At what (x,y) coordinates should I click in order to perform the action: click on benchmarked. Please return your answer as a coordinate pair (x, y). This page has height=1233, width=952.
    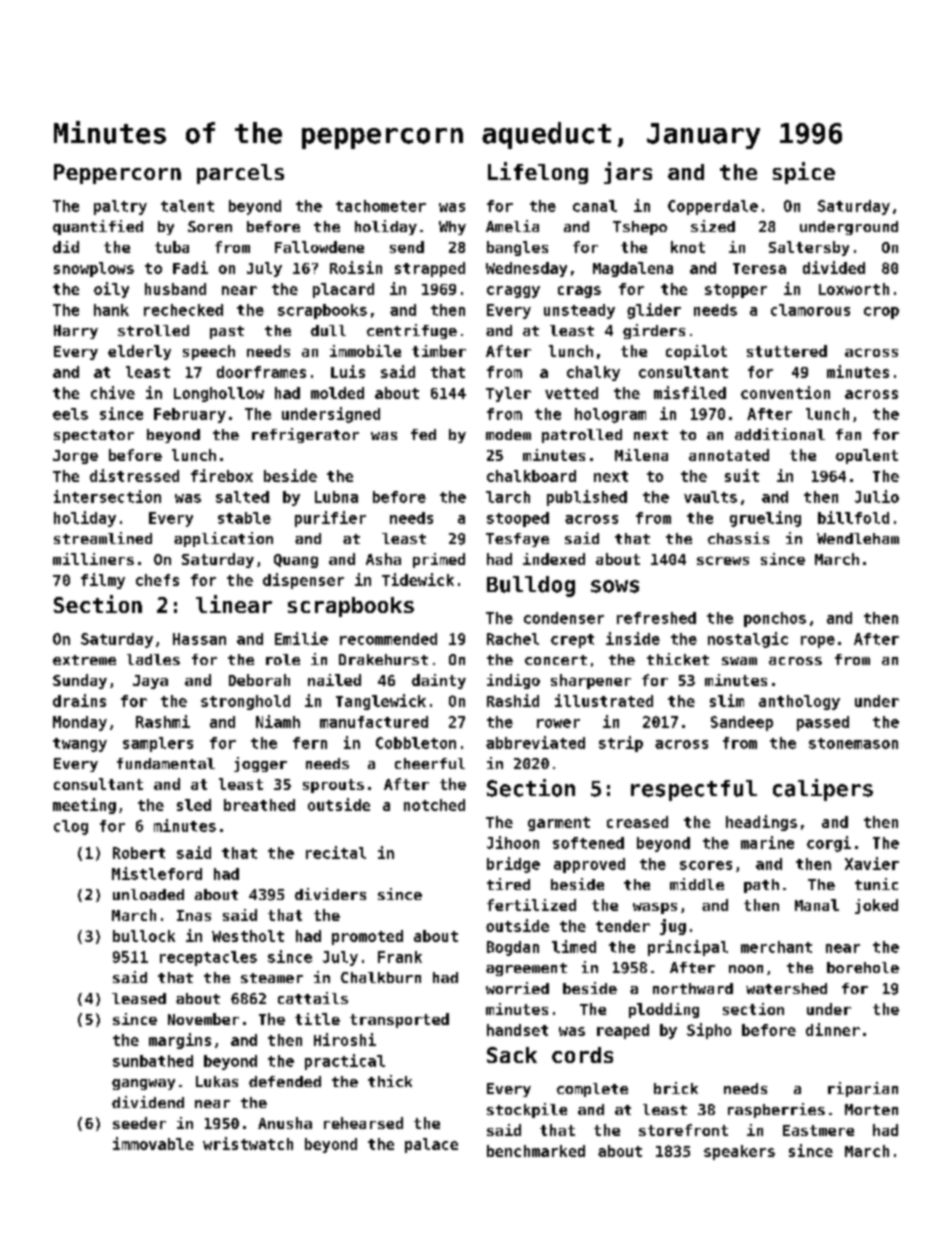
    Looking at the image, I should click on (536, 1151).
